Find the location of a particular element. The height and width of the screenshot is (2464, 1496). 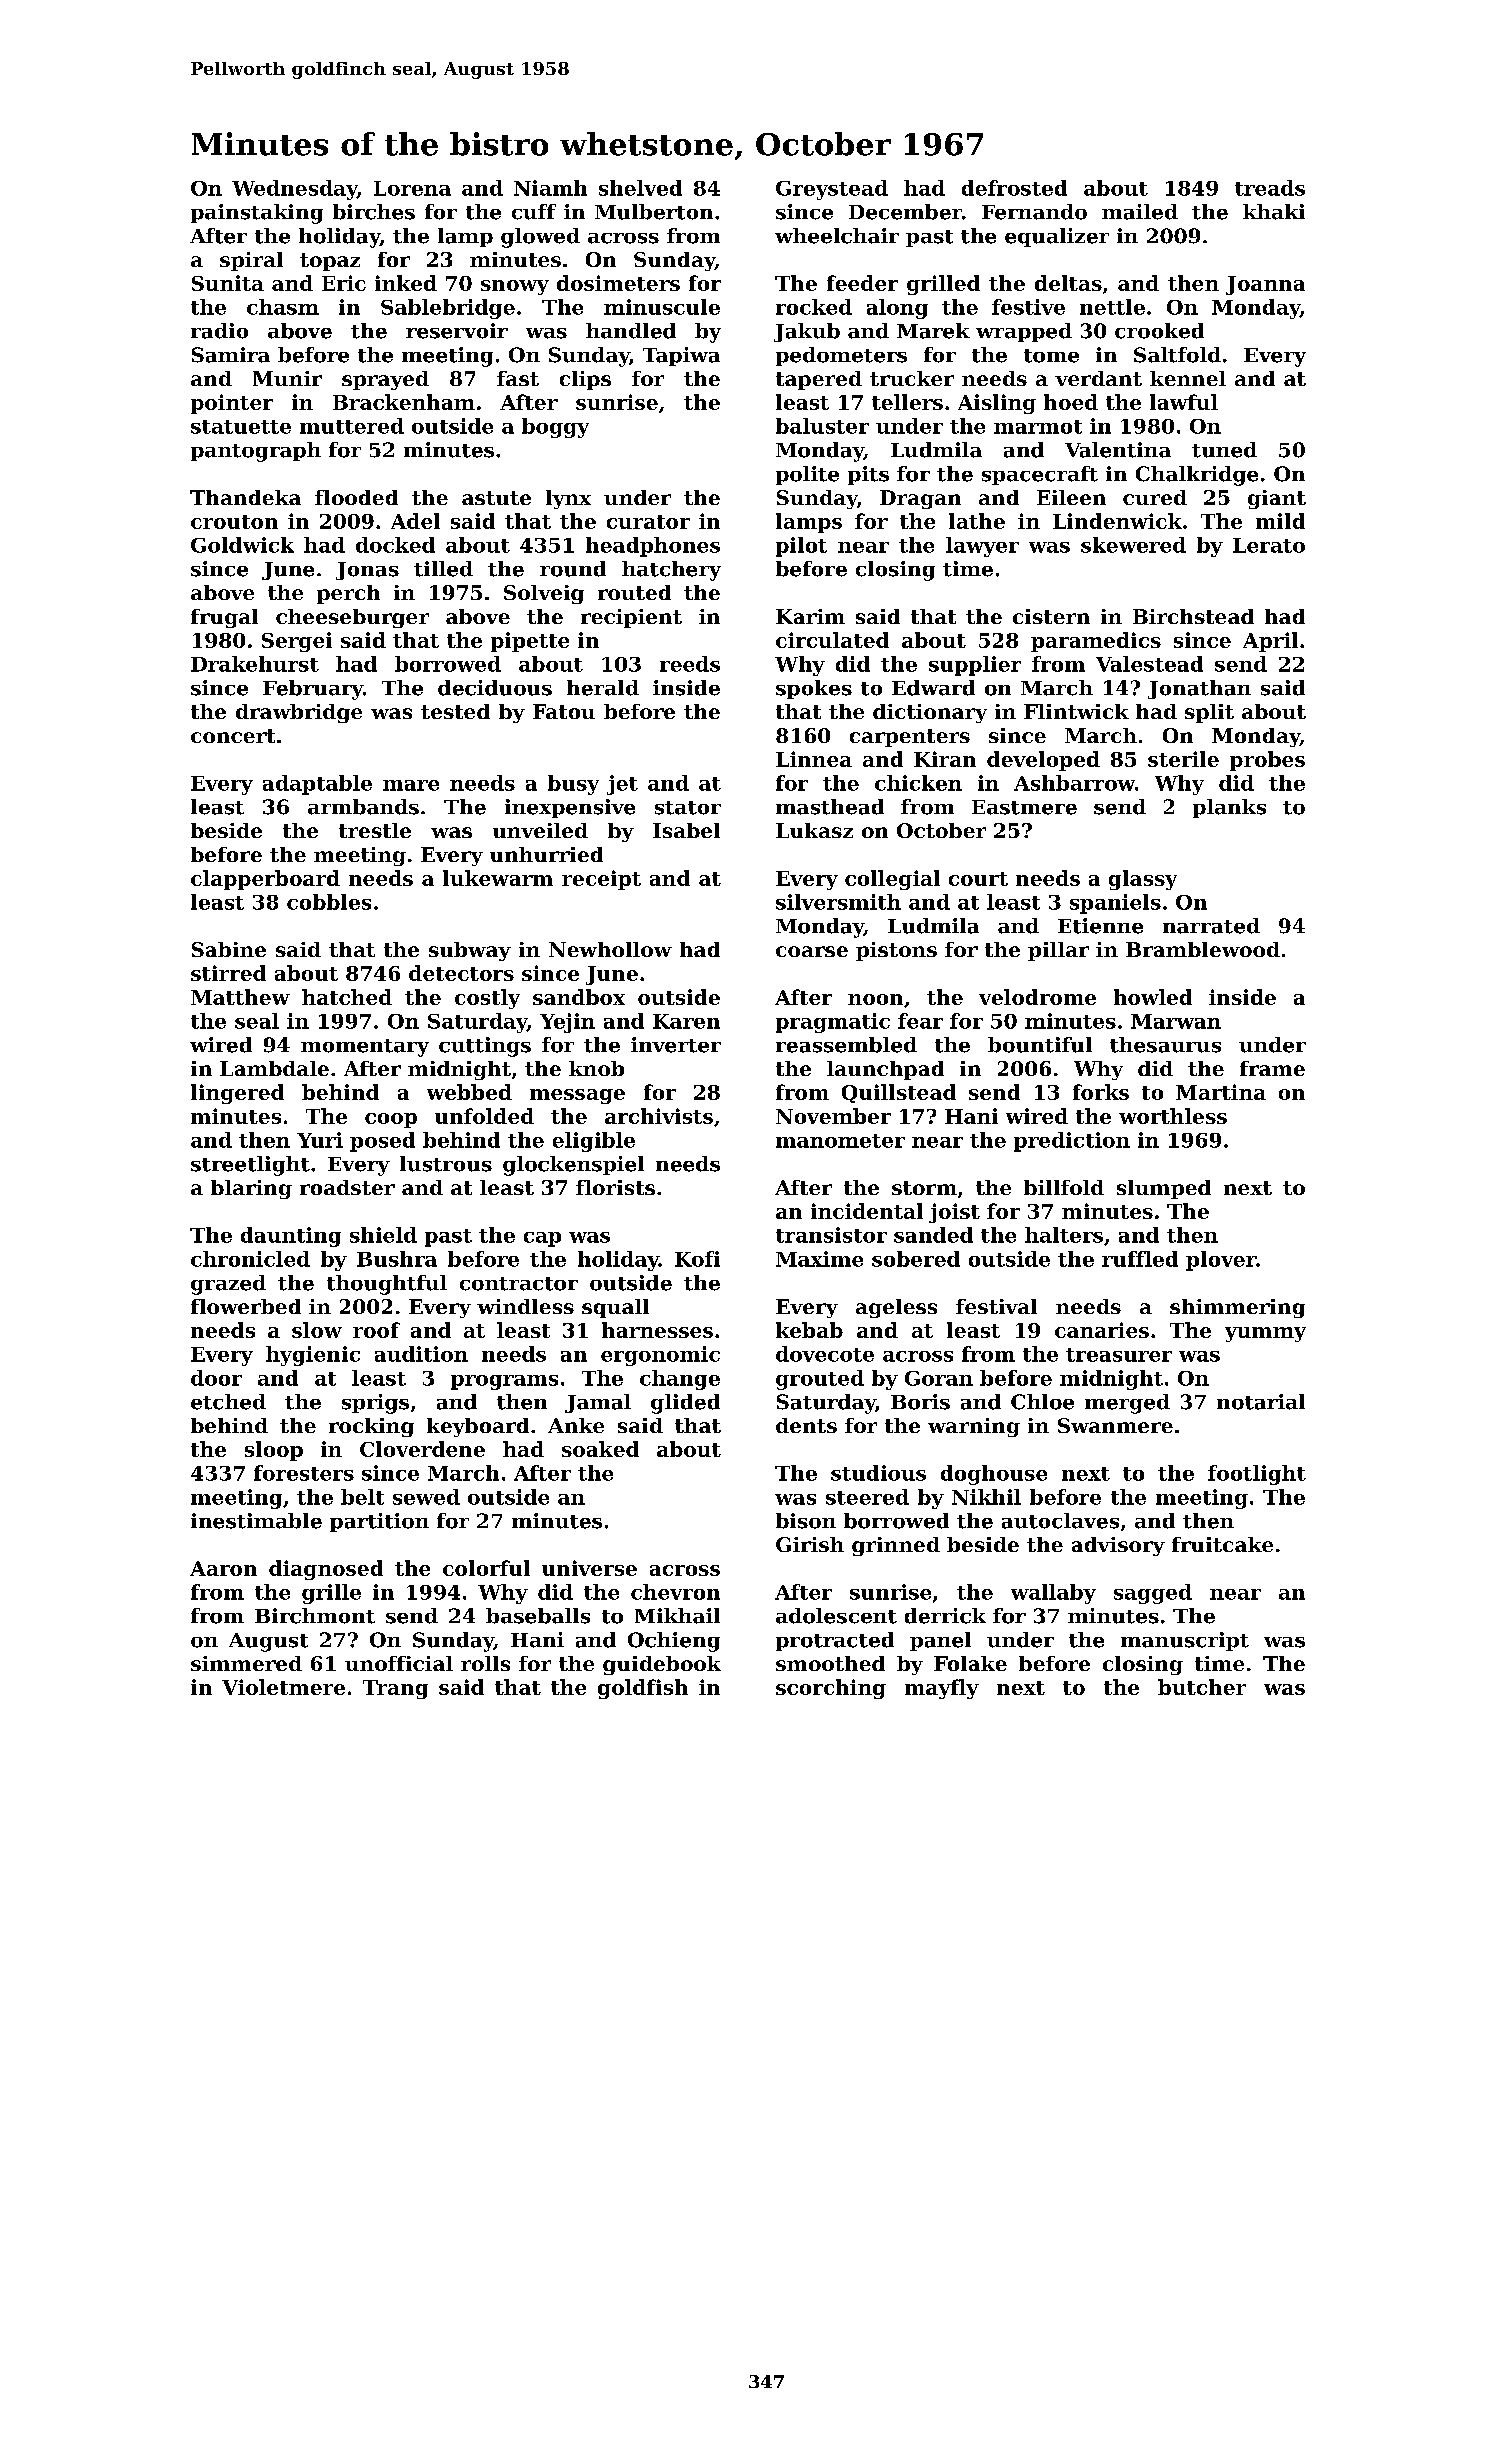

scorching is located at coordinates (831, 1689).
